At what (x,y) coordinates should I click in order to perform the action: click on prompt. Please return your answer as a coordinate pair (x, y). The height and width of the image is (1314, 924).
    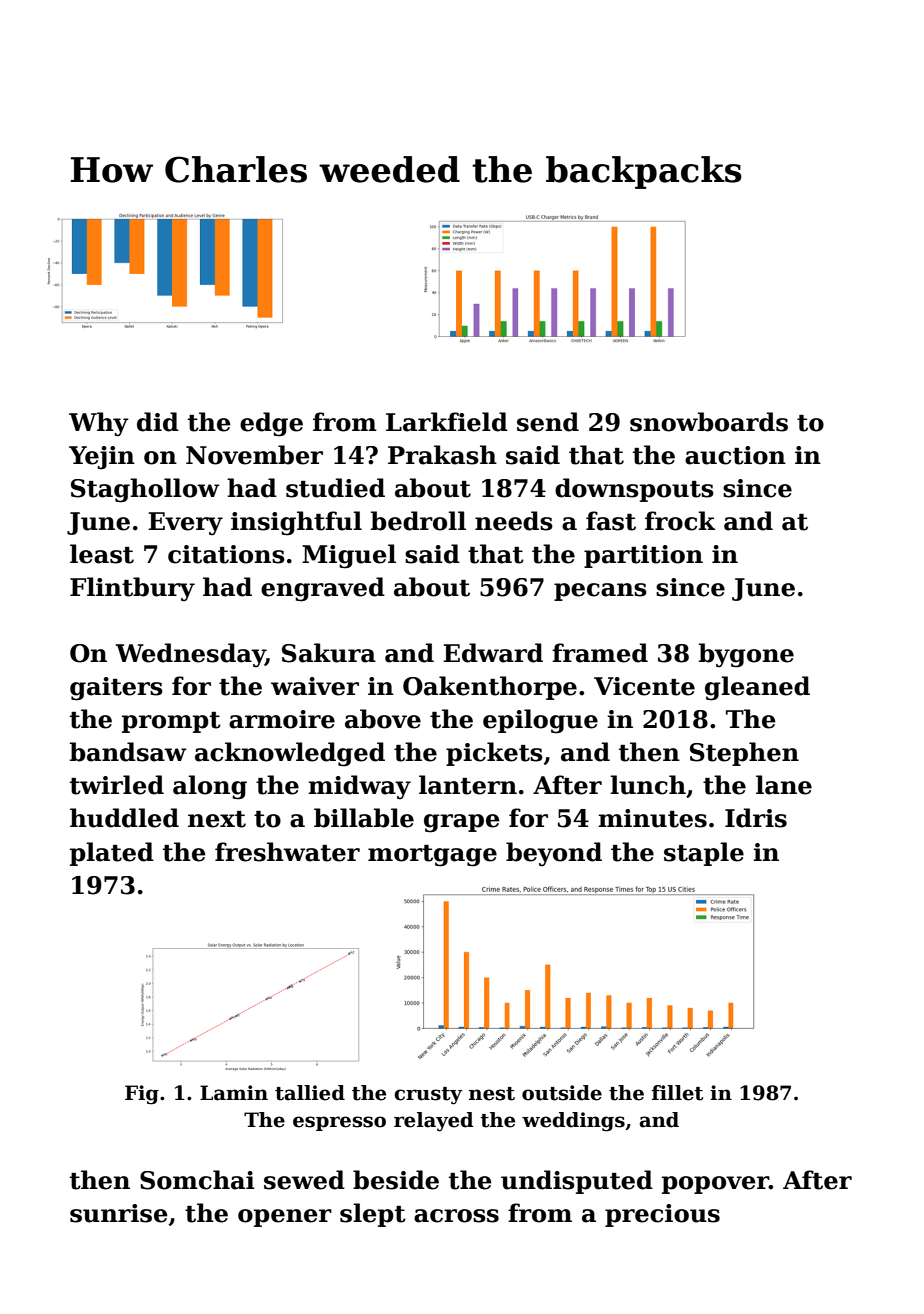
    Looking at the image, I should click on (171, 722).
